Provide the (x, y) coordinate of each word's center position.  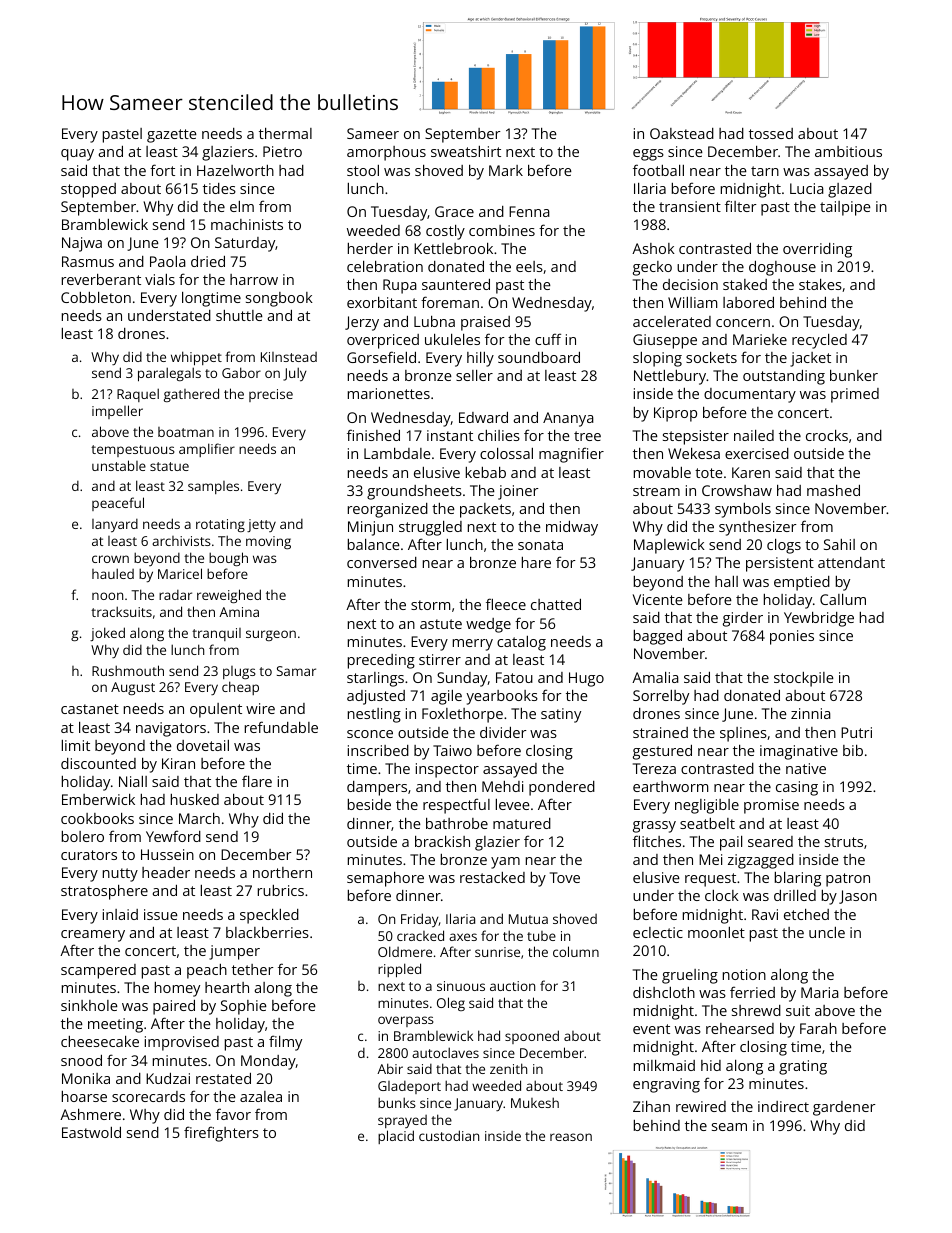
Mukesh (535, 1102)
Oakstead (682, 133)
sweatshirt (466, 151)
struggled (430, 528)
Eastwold (91, 1132)
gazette (172, 136)
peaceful (118, 504)
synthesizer (757, 528)
